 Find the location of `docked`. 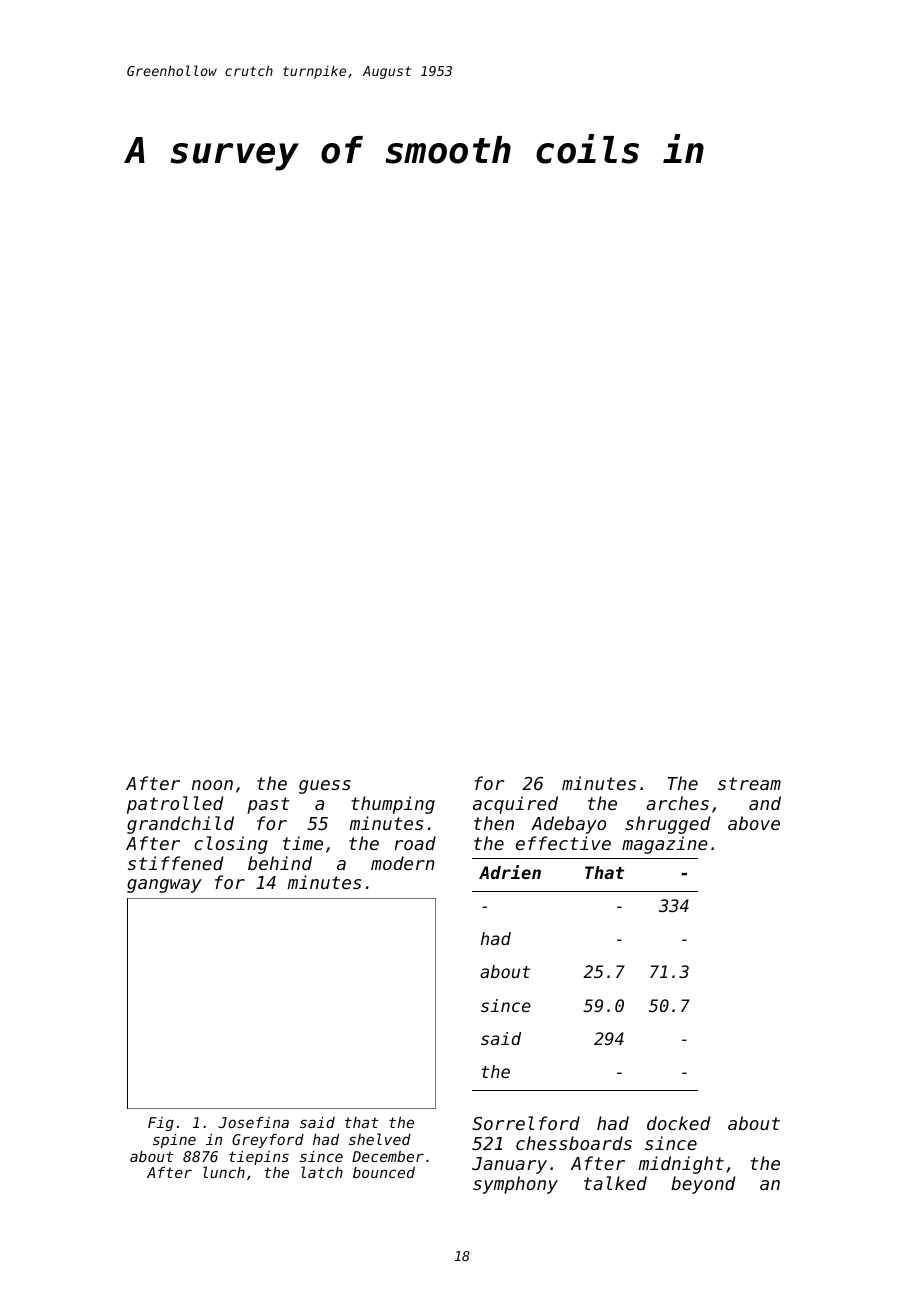

docked is located at coordinates (678, 1123).
